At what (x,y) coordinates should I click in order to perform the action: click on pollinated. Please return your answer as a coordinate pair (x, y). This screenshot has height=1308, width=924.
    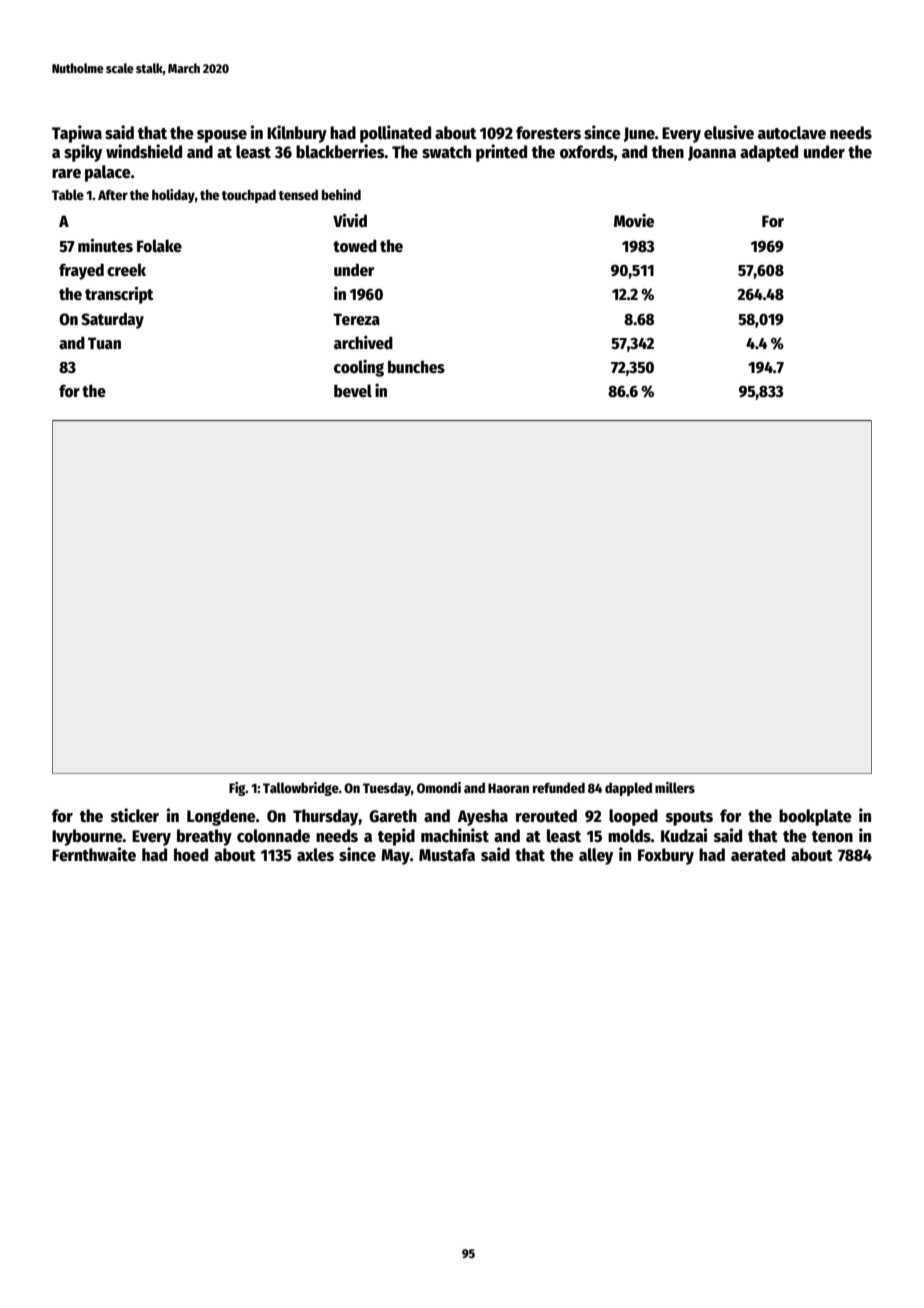
    Looking at the image, I should click on (395, 134).
